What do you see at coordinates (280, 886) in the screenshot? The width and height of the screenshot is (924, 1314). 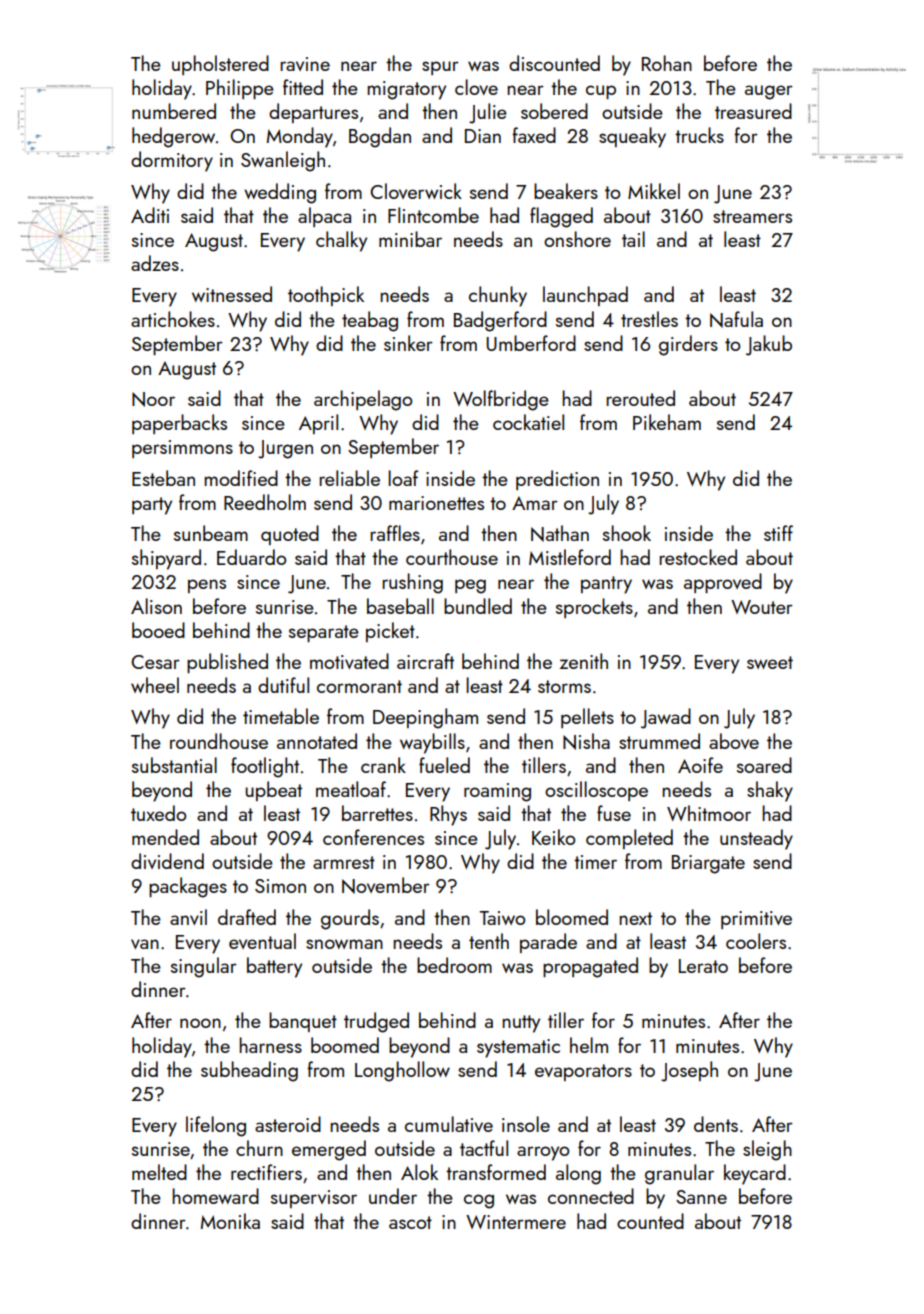 I see `Simon` at bounding box center [280, 886].
